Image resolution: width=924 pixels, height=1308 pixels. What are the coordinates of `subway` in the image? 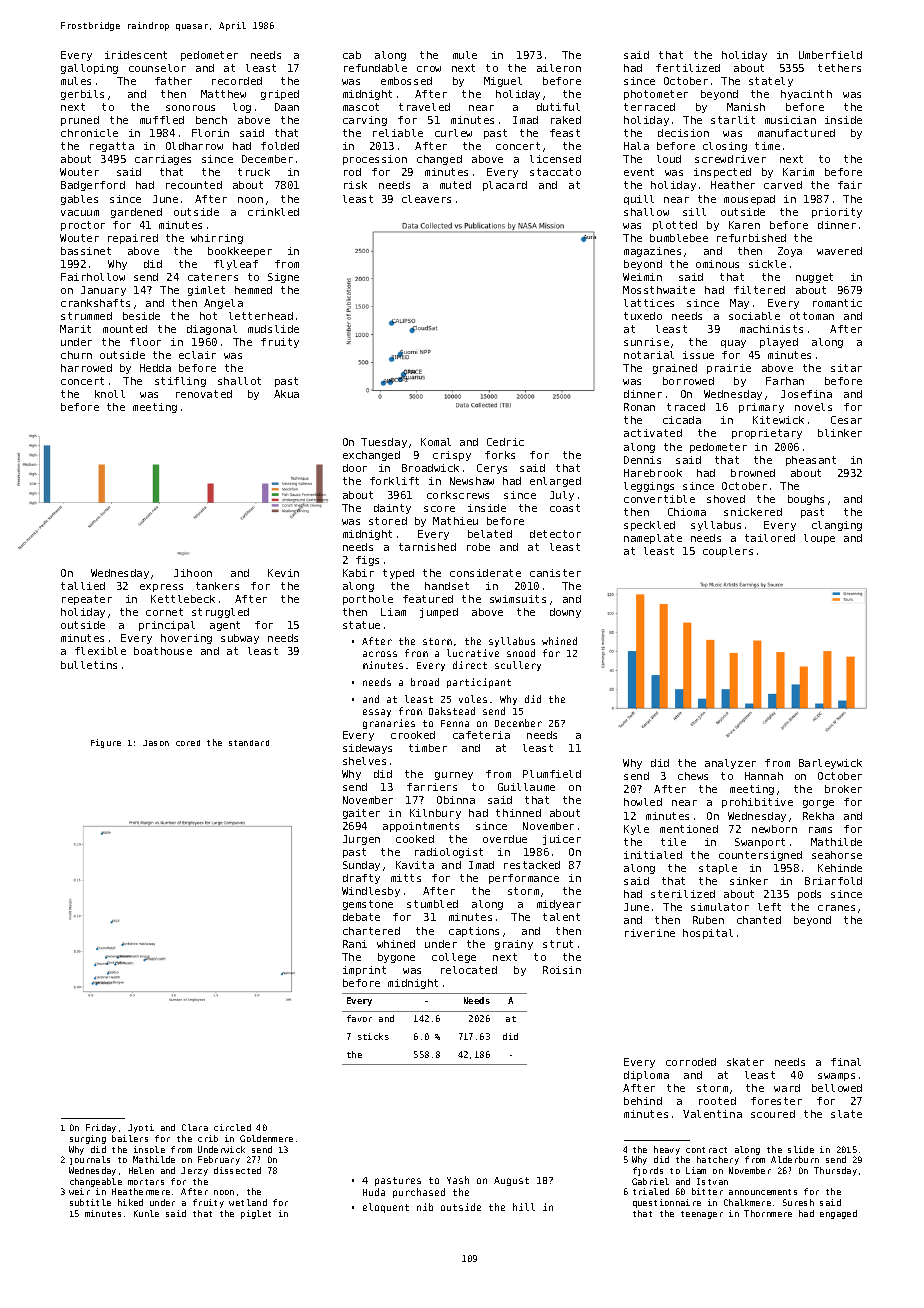 It's located at (240, 639).
